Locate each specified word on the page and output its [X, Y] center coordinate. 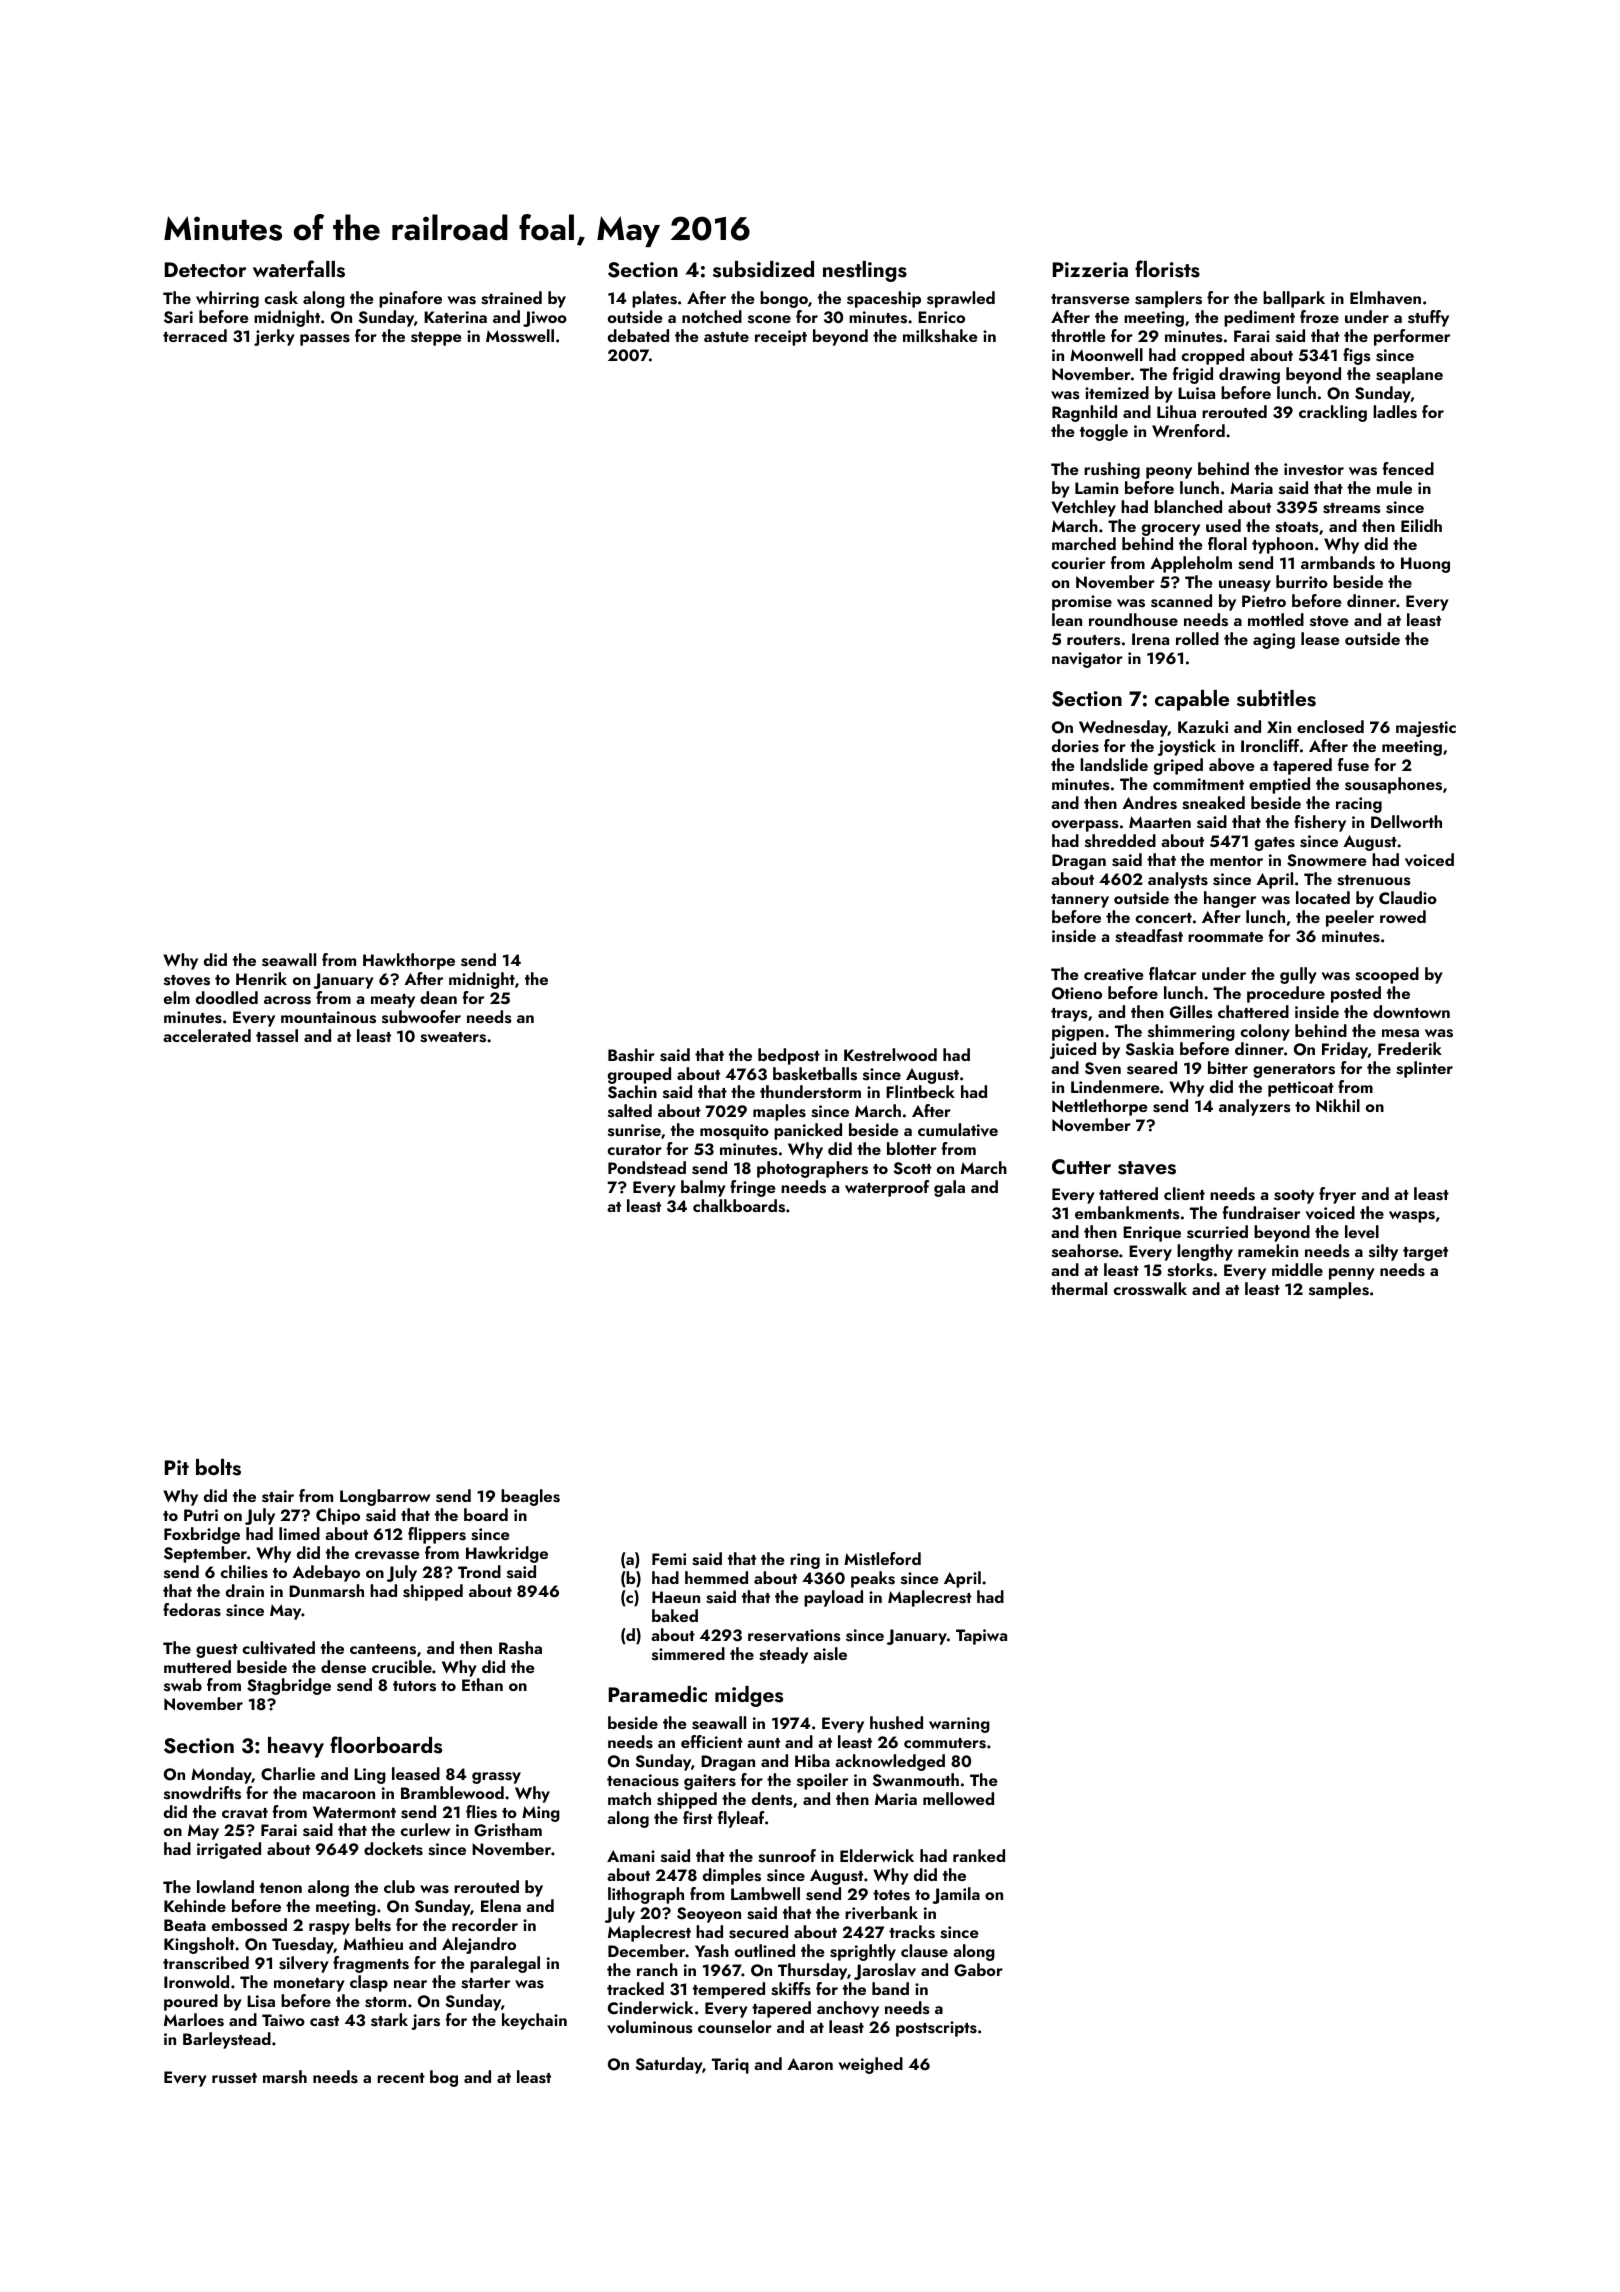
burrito [1302, 581]
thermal [1079, 1288]
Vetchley [1083, 508]
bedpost [789, 1056]
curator [635, 1150]
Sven [1103, 1068]
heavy [296, 1747]
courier [1078, 563]
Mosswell [520, 336]
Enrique [1152, 1234]
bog [444, 2078]
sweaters [453, 1037]
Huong [1425, 565]
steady [783, 1655]
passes [325, 340]
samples [1339, 1290]
